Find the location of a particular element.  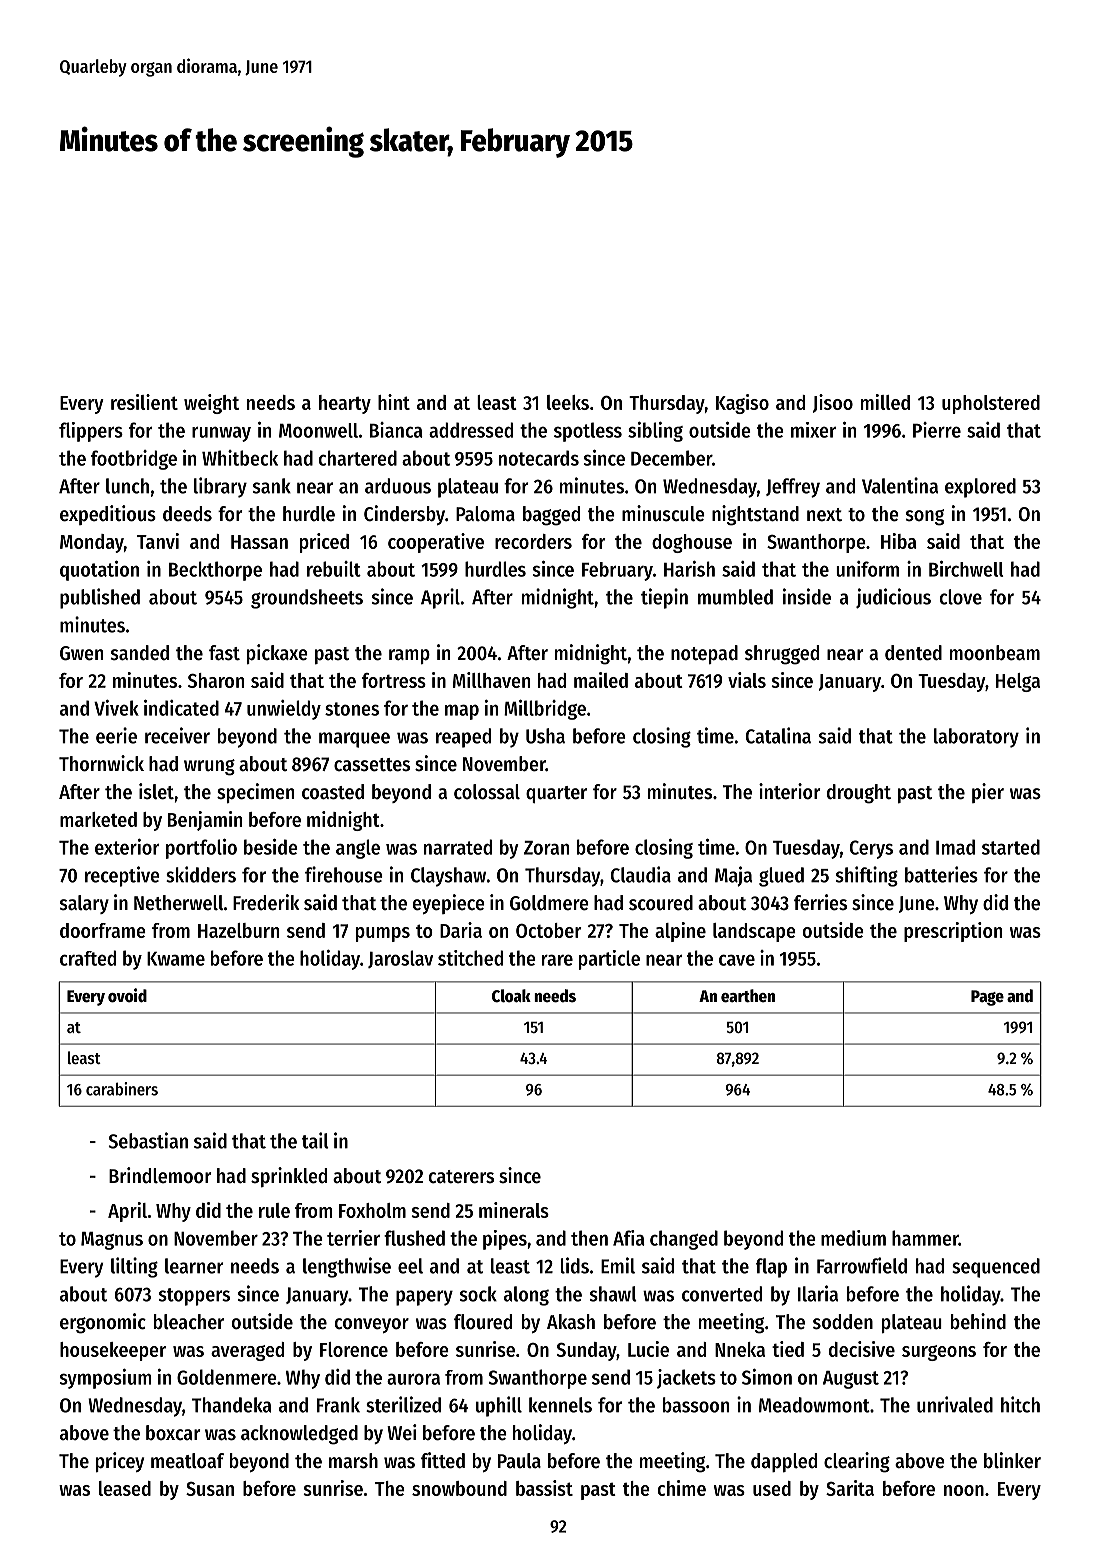

milled is located at coordinates (885, 402).
